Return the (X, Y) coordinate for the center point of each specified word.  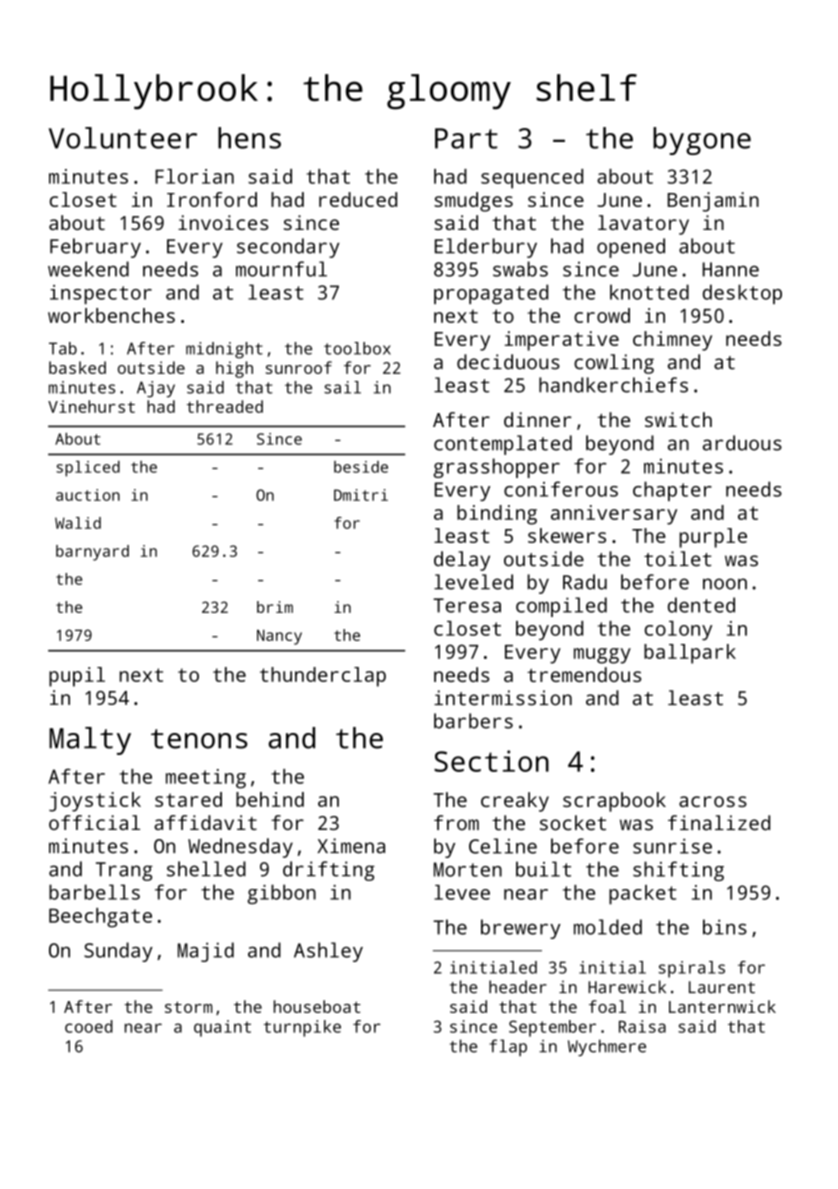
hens (249, 138)
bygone (702, 141)
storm (188, 1007)
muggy (602, 656)
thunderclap (323, 677)
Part (466, 138)
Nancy (279, 637)
